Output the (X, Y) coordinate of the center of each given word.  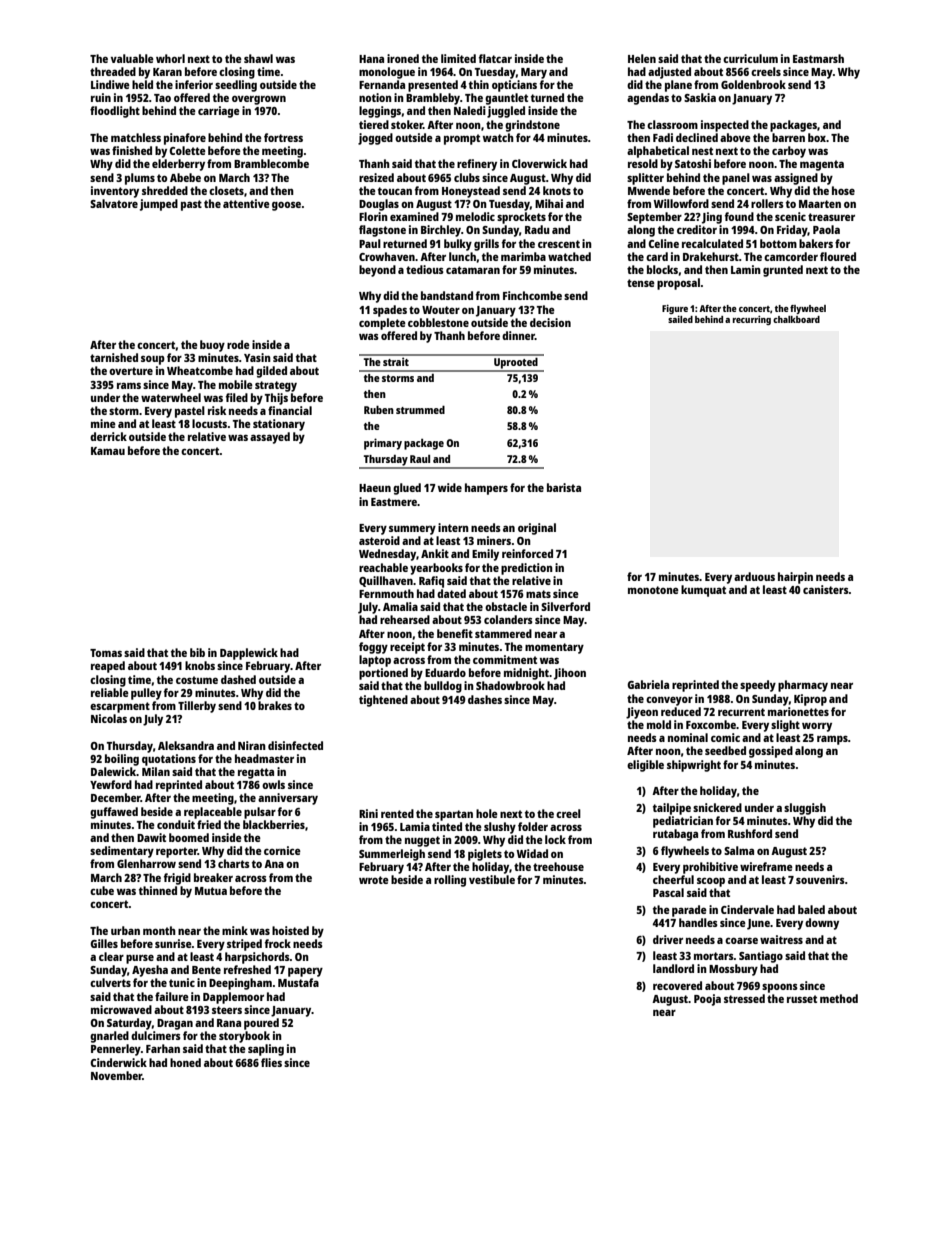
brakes (275, 705)
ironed (403, 58)
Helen (642, 58)
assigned (796, 179)
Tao (162, 98)
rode (238, 344)
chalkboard (796, 319)
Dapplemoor (233, 998)
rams (129, 385)
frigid (177, 879)
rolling (450, 881)
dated (451, 593)
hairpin (795, 578)
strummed (420, 410)
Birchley (441, 231)
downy (822, 924)
